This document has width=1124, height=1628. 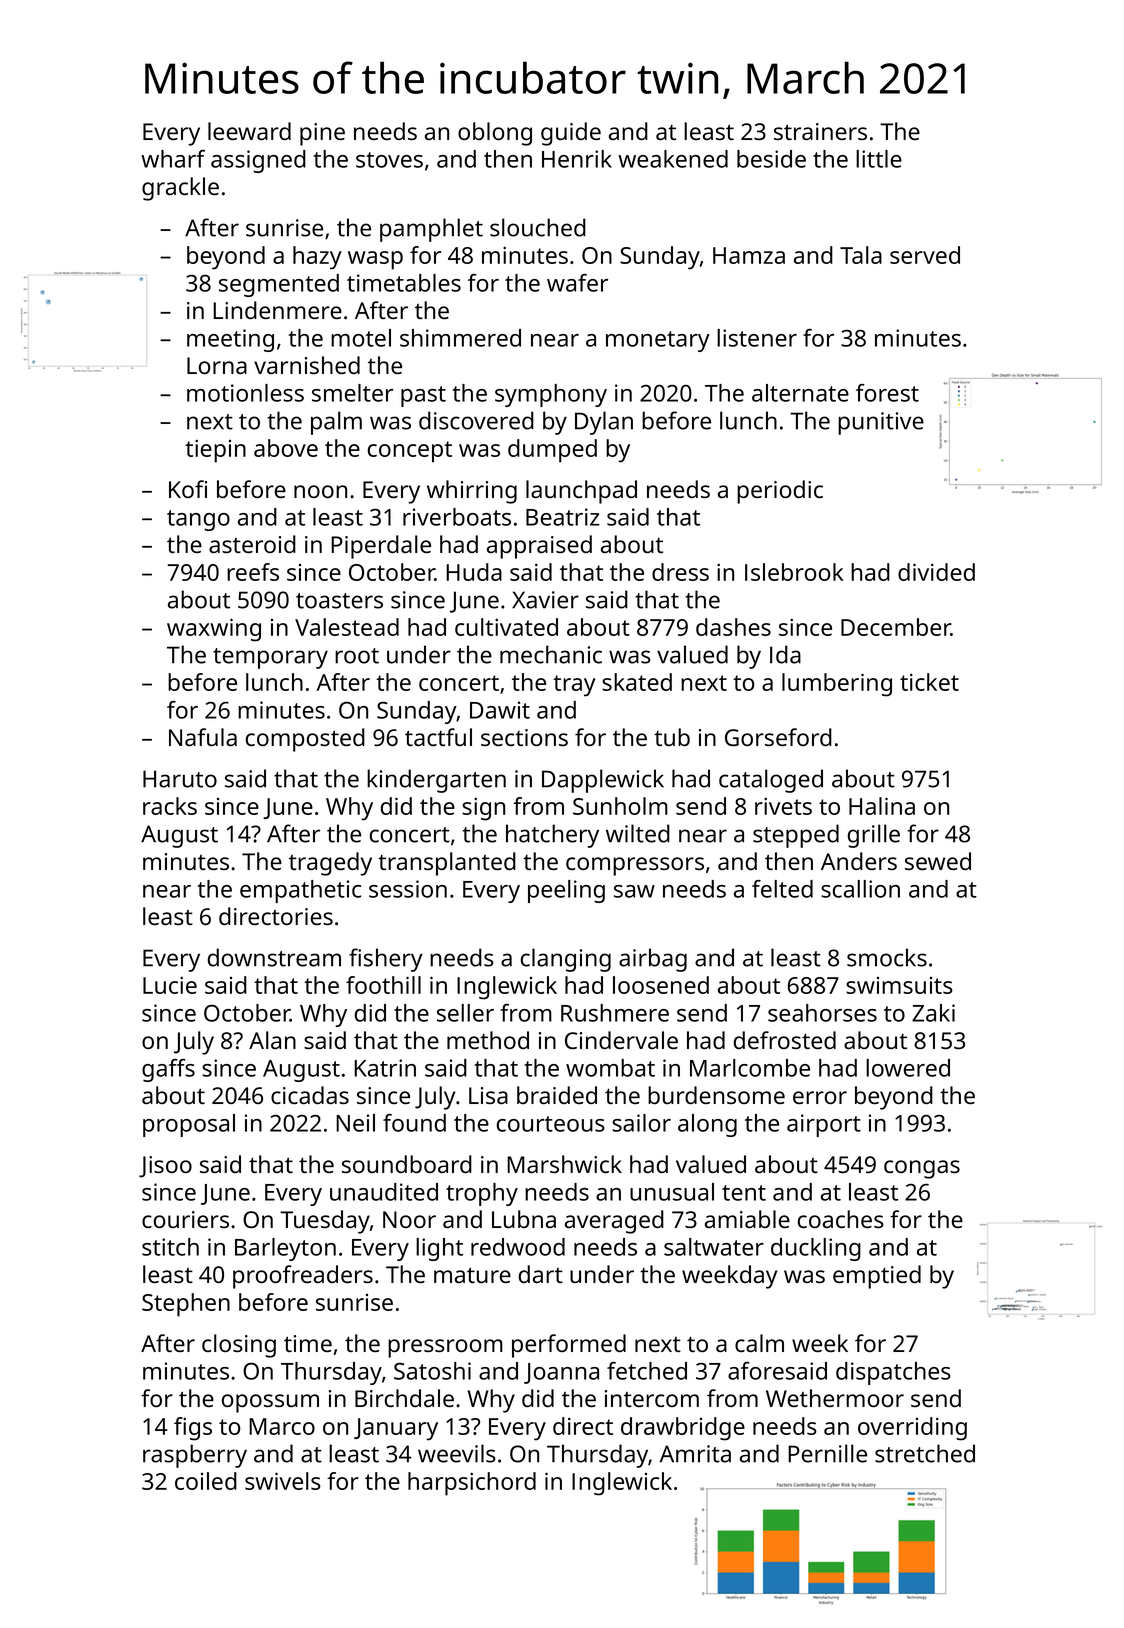 I want to click on downstream, so click(x=274, y=957).
